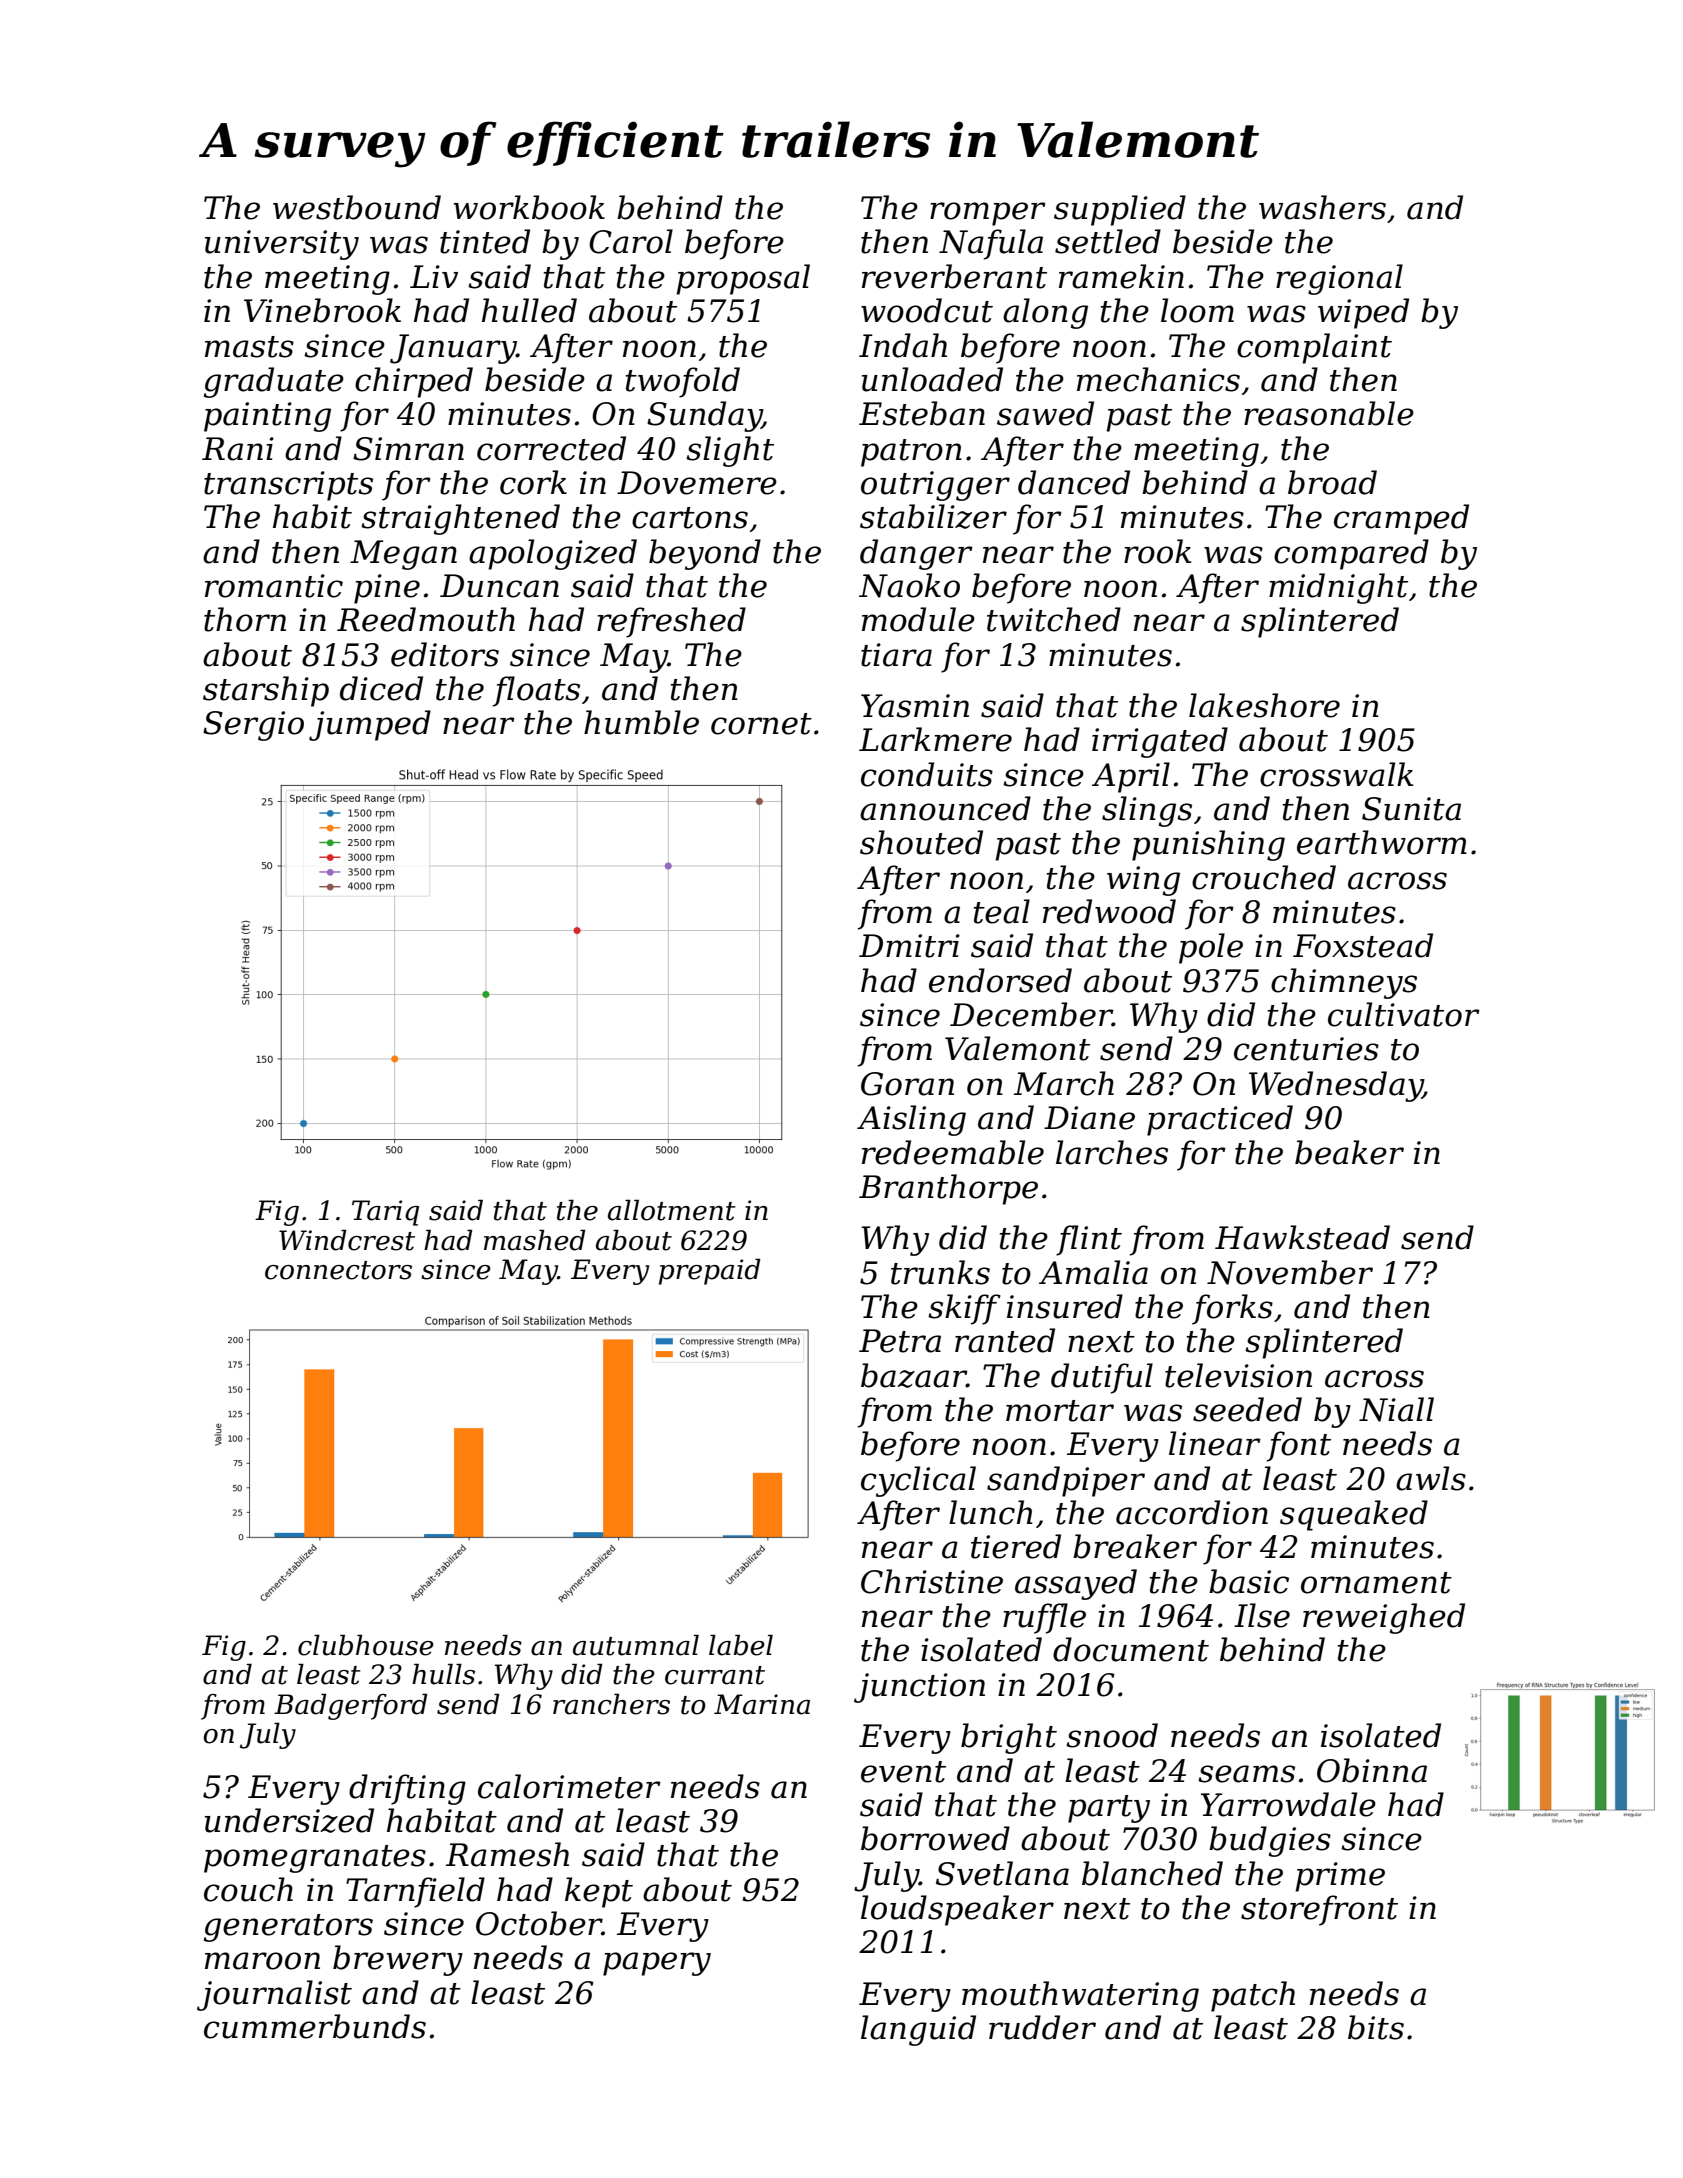 This document has height=2178, width=1683. I want to click on Goran, so click(907, 1084).
